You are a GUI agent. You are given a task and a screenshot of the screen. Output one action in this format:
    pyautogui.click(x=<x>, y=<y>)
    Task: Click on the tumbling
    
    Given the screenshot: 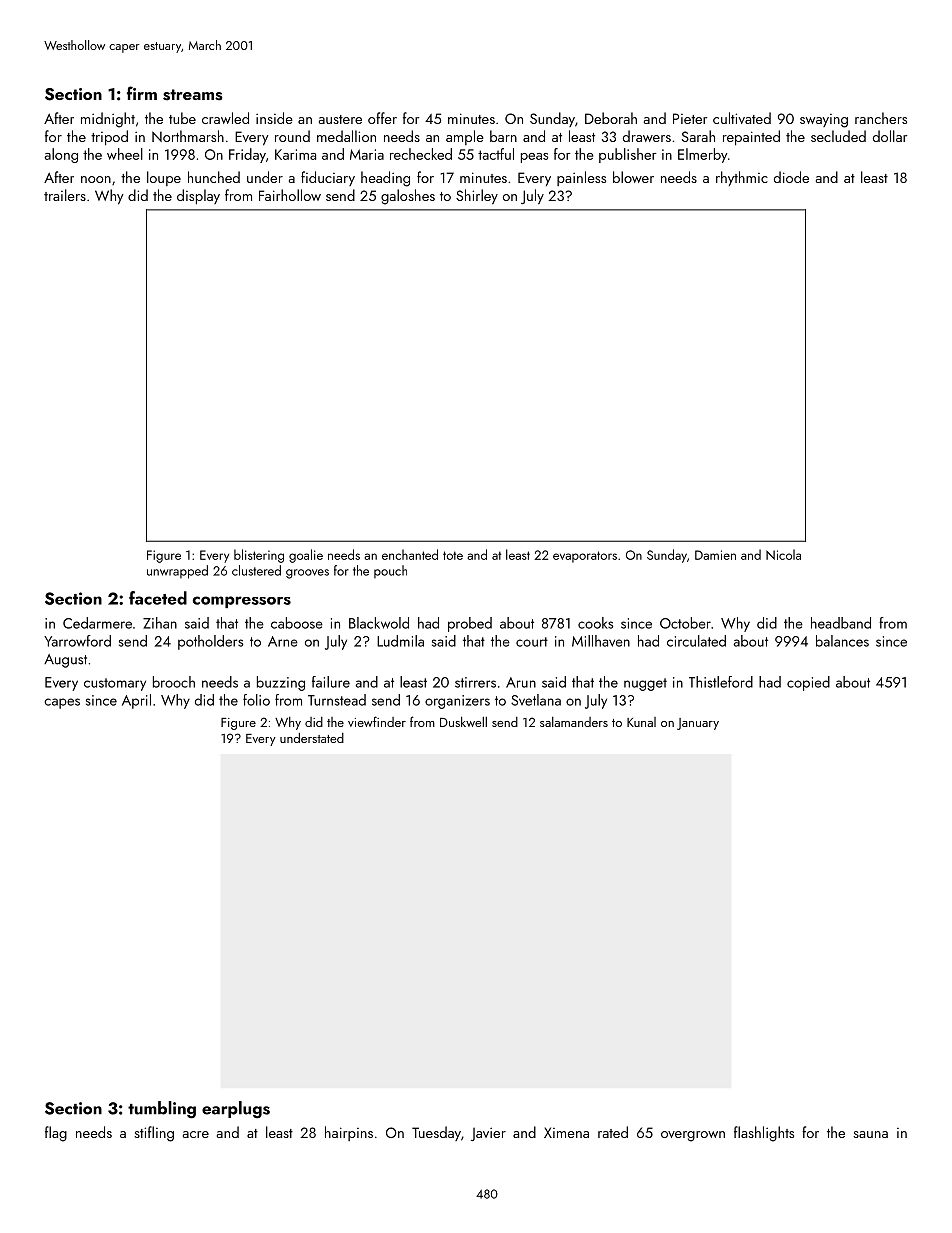 What is the action you would take?
    pyautogui.click(x=162, y=1110)
